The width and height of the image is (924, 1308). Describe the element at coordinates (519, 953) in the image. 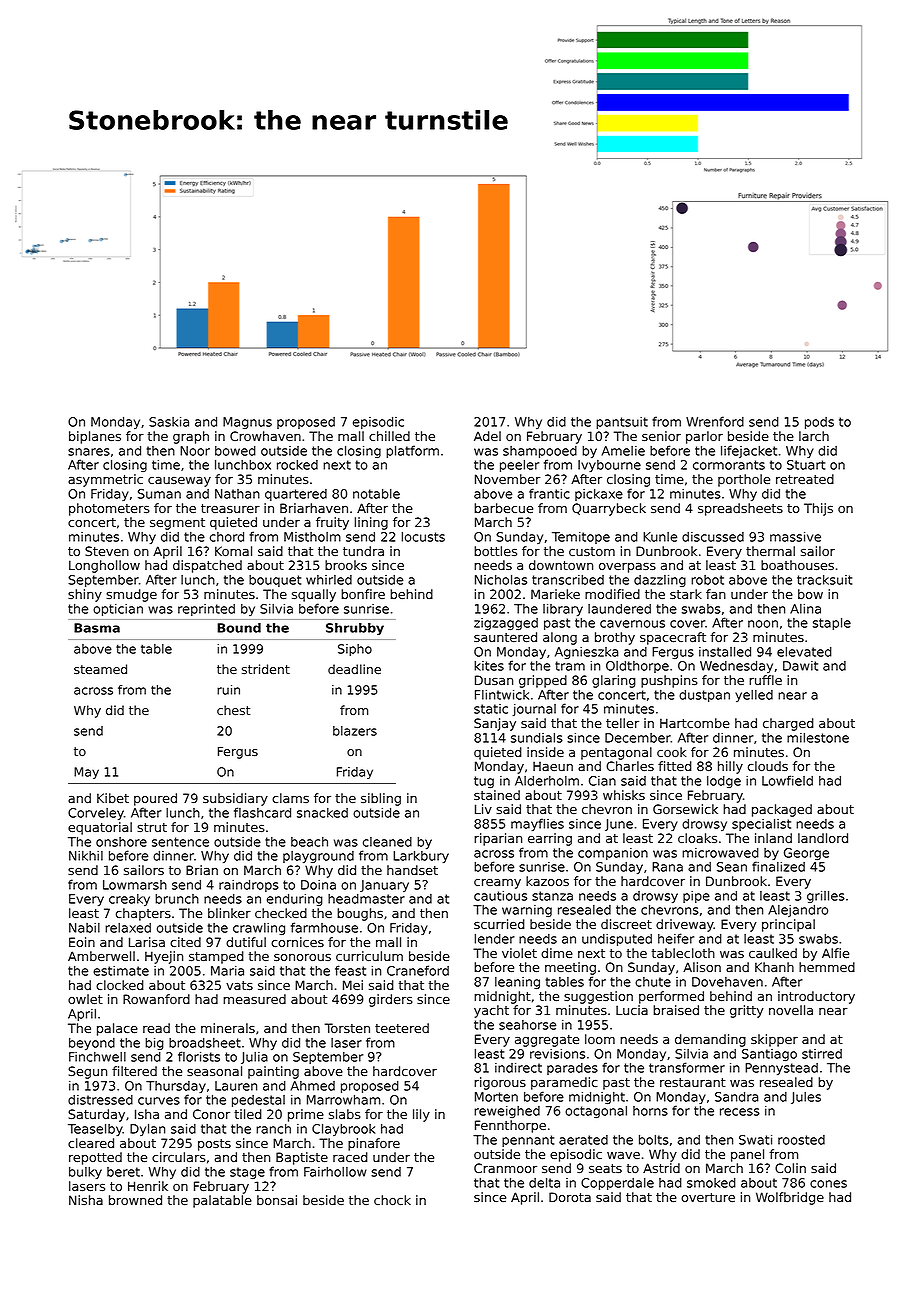

I see `violet` at that location.
